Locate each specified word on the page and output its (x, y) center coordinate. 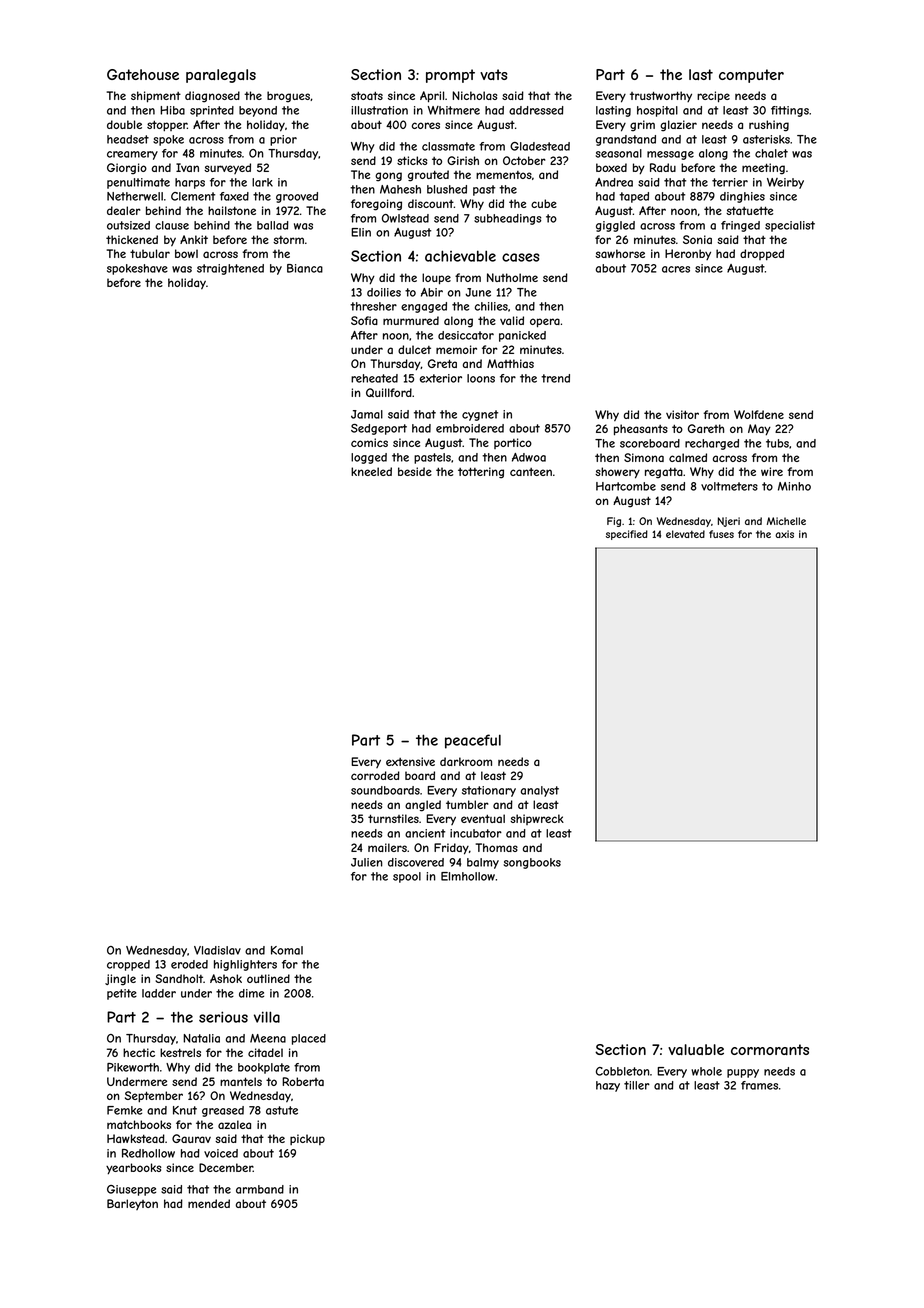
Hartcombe (626, 486)
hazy (608, 1086)
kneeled (371, 471)
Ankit (194, 239)
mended (209, 1203)
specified (627, 535)
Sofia (364, 320)
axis (784, 534)
